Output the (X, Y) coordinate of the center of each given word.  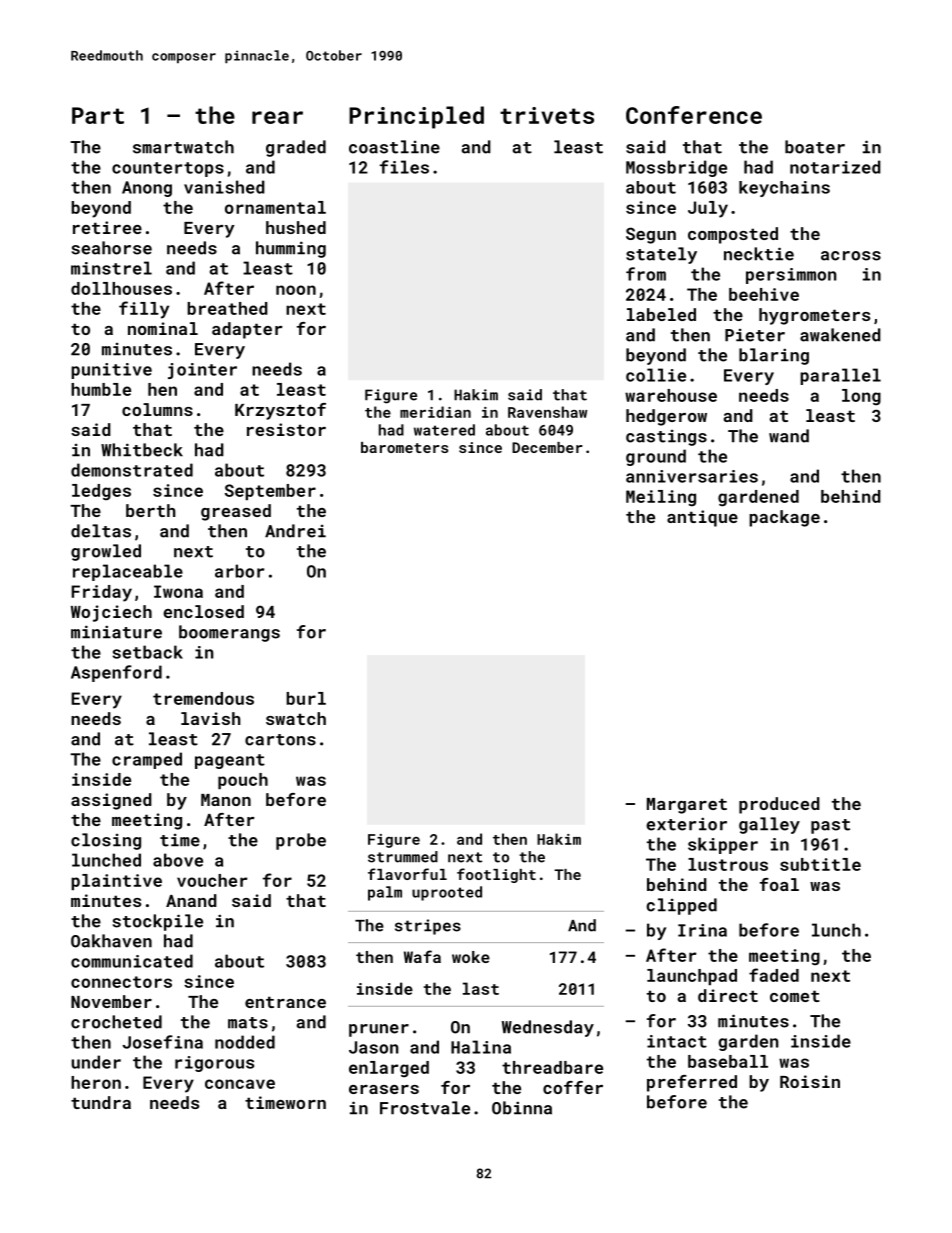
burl (306, 698)
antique (702, 518)
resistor (286, 429)
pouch (243, 781)
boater (815, 147)
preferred (692, 1083)
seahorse (111, 248)
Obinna (522, 1108)
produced (779, 805)
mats (248, 1023)
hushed (296, 227)
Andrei (295, 531)
